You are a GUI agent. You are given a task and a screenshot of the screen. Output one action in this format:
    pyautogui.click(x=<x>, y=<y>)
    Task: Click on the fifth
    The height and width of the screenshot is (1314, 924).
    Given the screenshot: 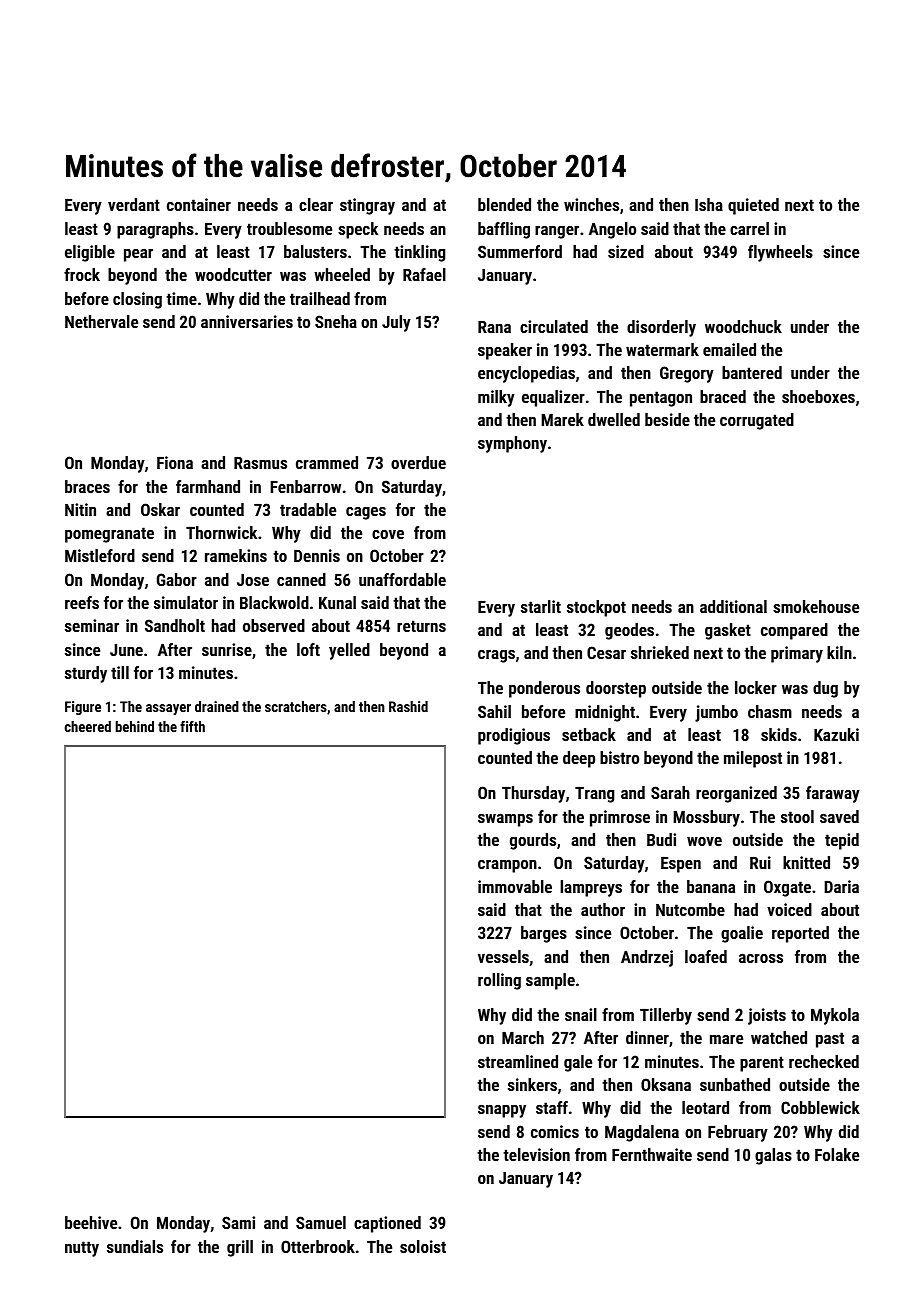 What is the action you would take?
    pyautogui.click(x=192, y=726)
